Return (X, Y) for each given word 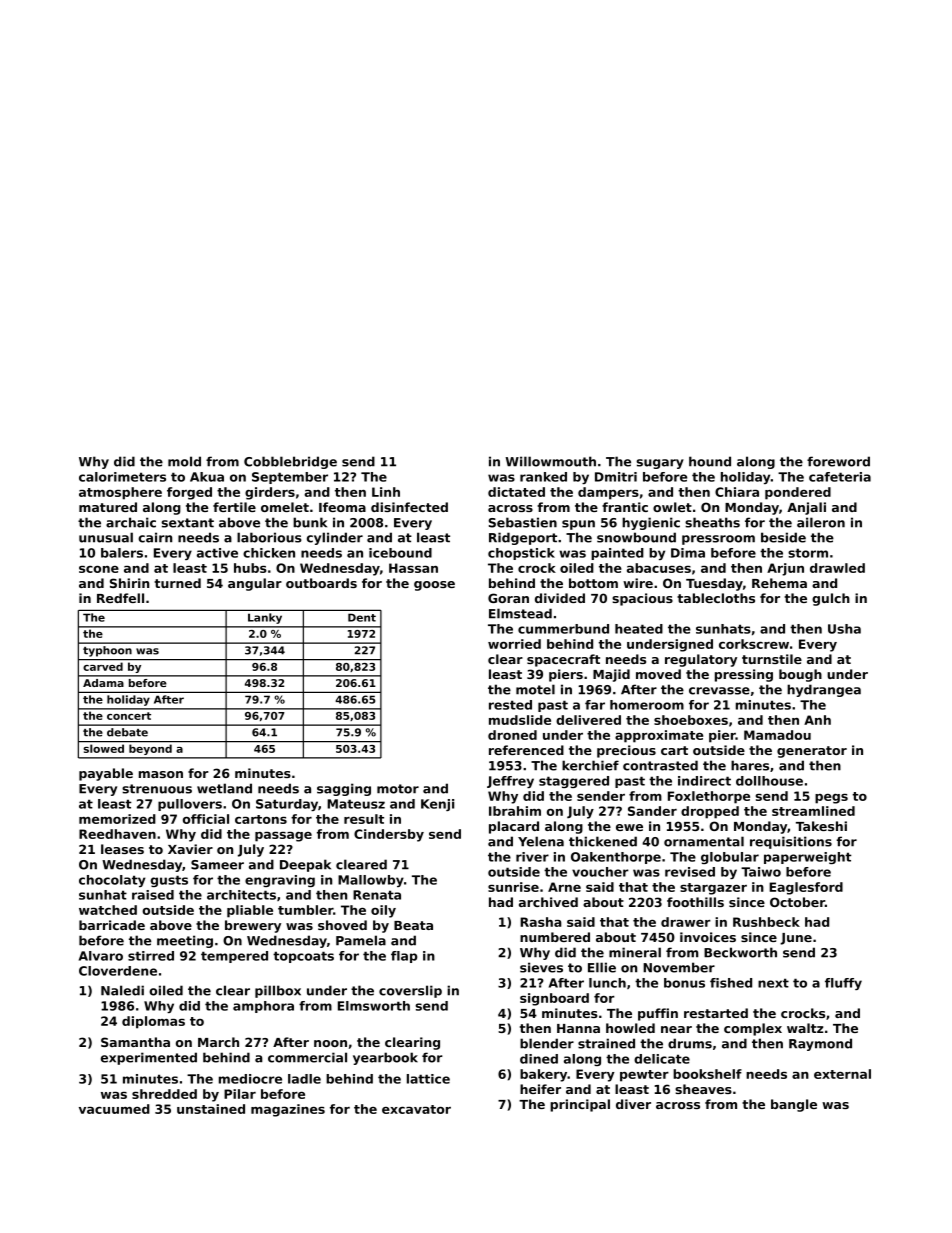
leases (122, 849)
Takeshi (821, 826)
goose (434, 586)
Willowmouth (550, 461)
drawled (837, 568)
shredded (164, 1094)
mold (184, 461)
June (796, 939)
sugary (660, 464)
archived (548, 902)
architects (241, 895)
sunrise (513, 887)
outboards (321, 583)
